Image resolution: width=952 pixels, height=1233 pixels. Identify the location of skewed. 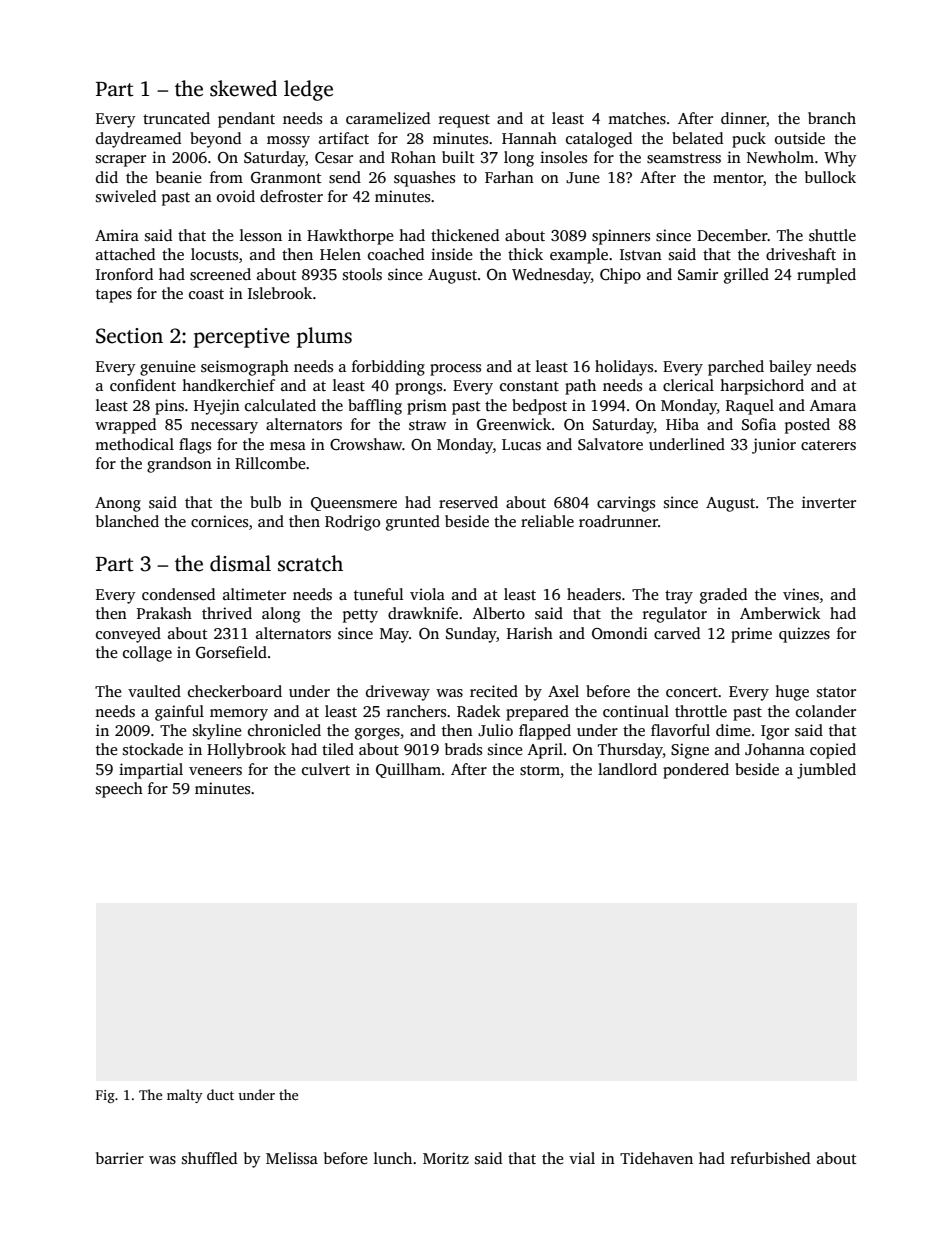
(243, 88).
